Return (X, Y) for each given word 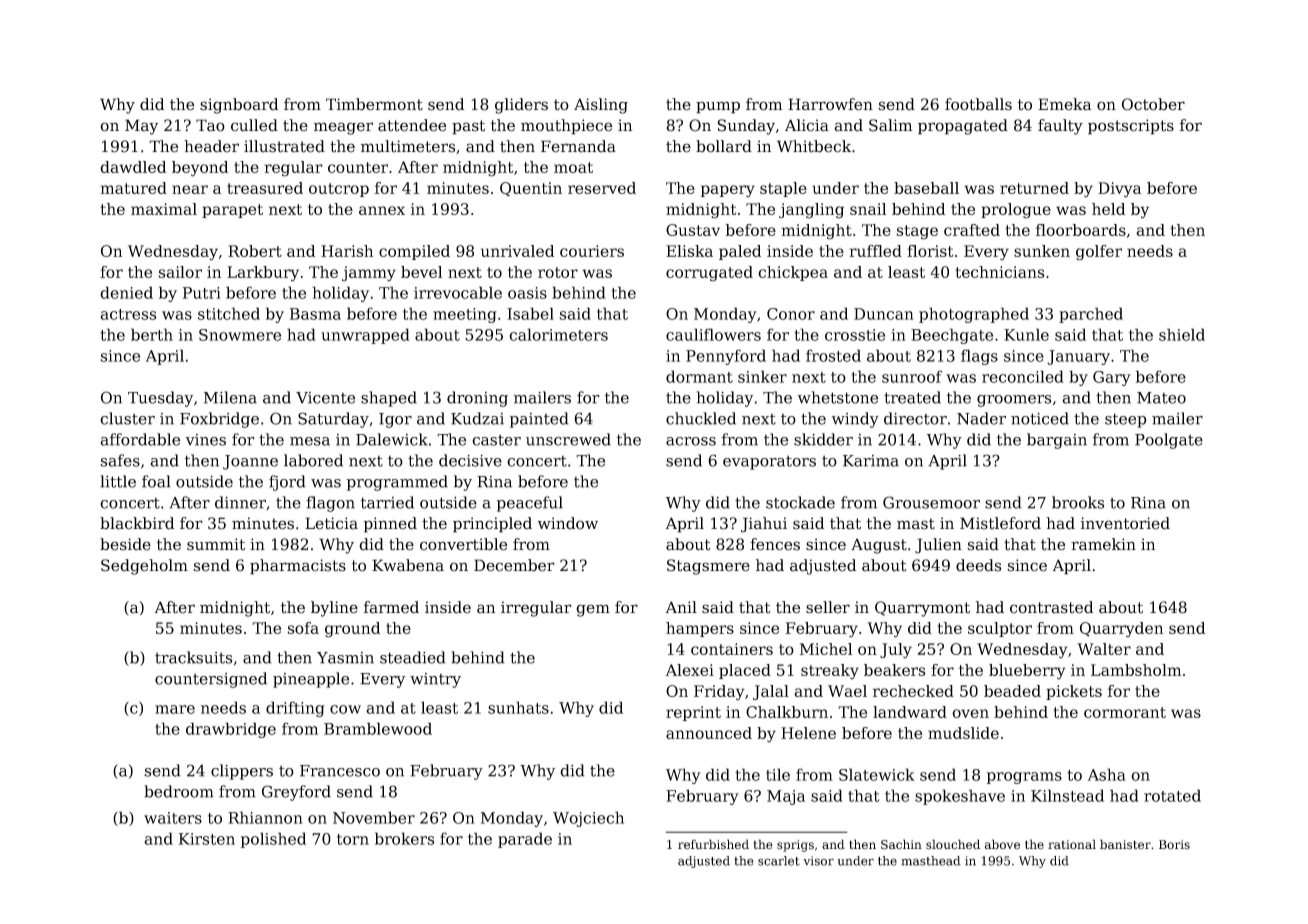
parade (525, 840)
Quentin (531, 189)
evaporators (769, 463)
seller (828, 607)
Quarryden (1121, 630)
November (374, 817)
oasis (527, 293)
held (1108, 209)
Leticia (331, 523)
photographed (974, 315)
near (190, 189)
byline (334, 609)
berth (152, 334)
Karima (871, 461)
